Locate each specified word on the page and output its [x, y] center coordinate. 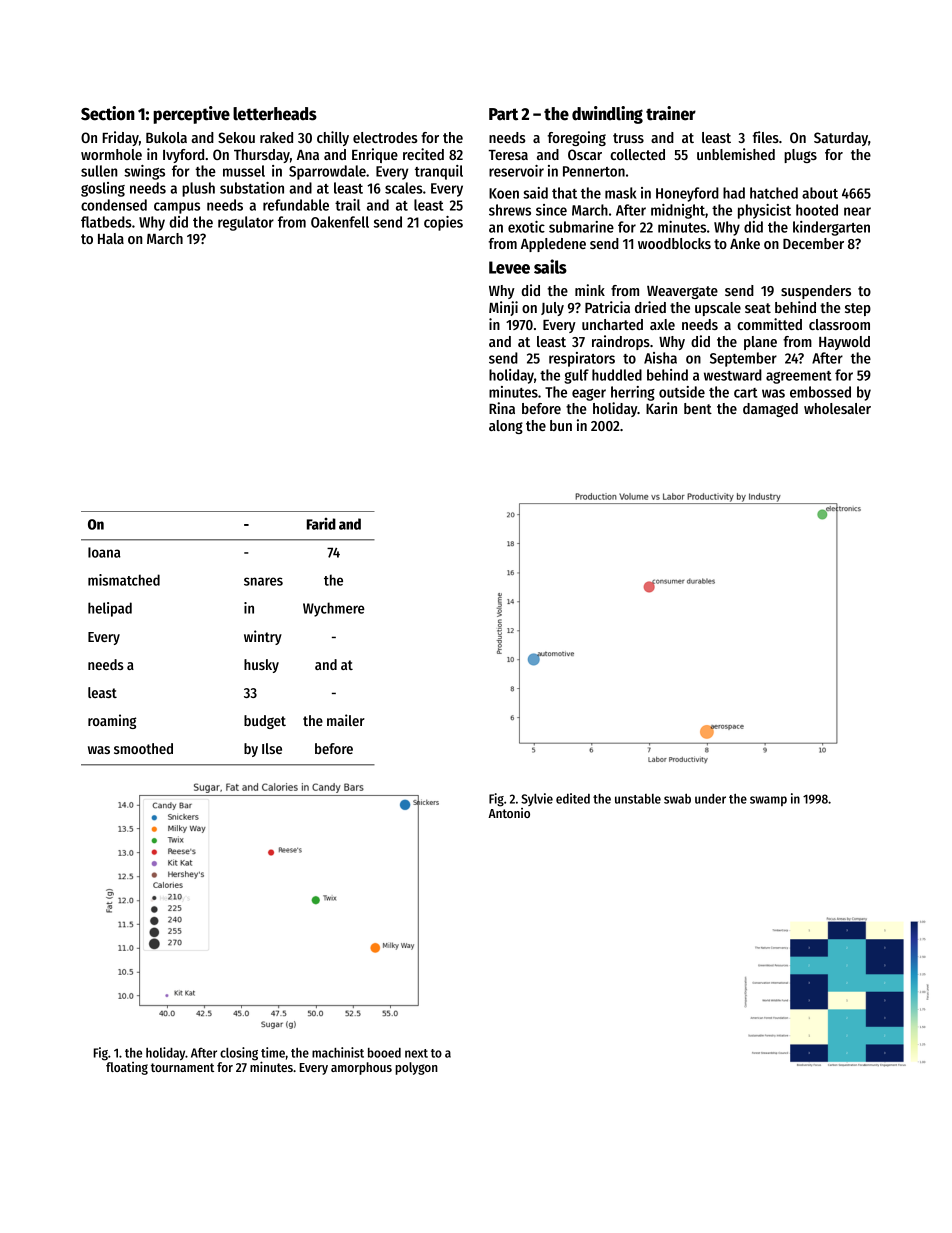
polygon [416, 1068]
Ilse [272, 748]
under [710, 799]
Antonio [509, 813]
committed [769, 324]
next [416, 1053]
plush [198, 189]
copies [443, 223]
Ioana [104, 552]
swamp [768, 801]
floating [127, 1068]
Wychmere [334, 609]
